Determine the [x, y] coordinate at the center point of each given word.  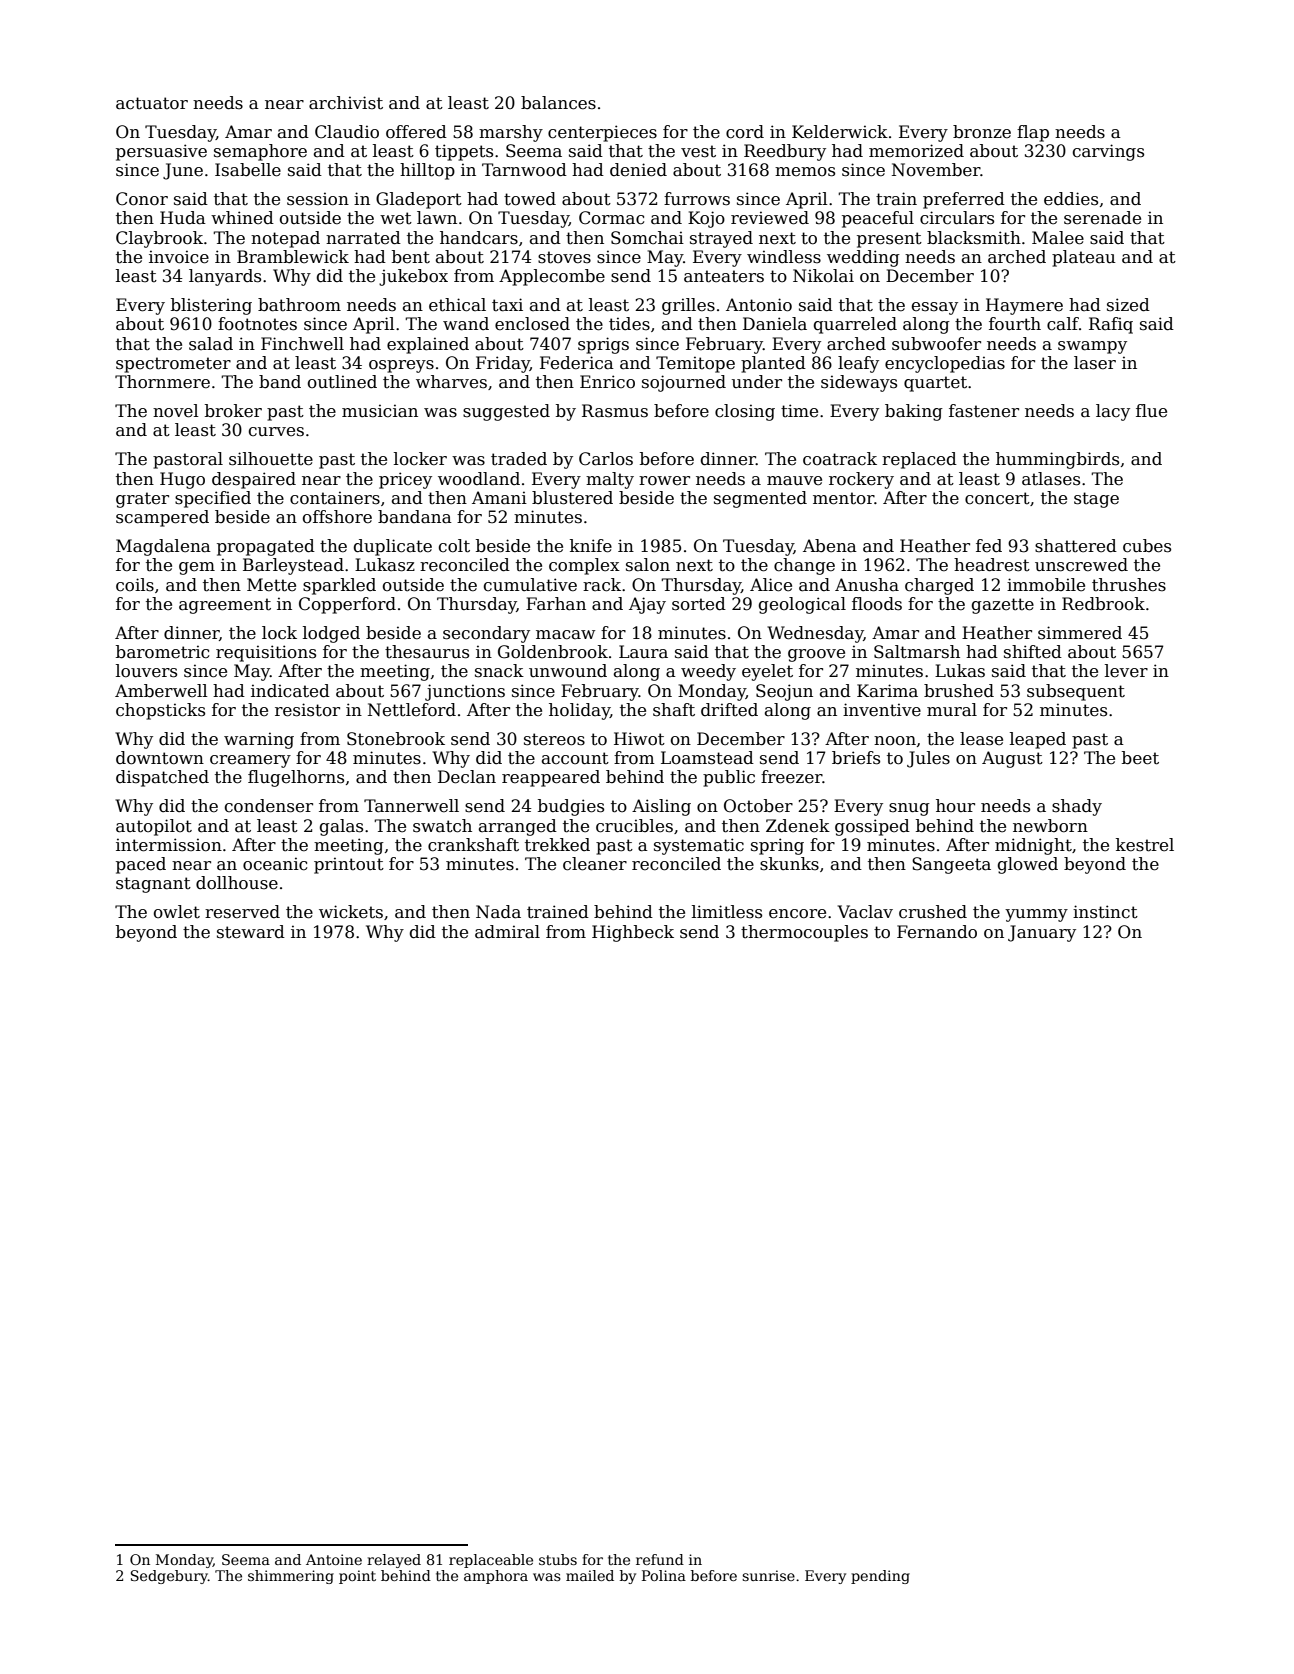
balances [558, 103]
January [1042, 933]
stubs [558, 1559]
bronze [982, 132]
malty [610, 480]
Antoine [334, 1559]
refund [660, 1559]
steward [251, 932]
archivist [346, 103]
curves [276, 432]
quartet [935, 384]
